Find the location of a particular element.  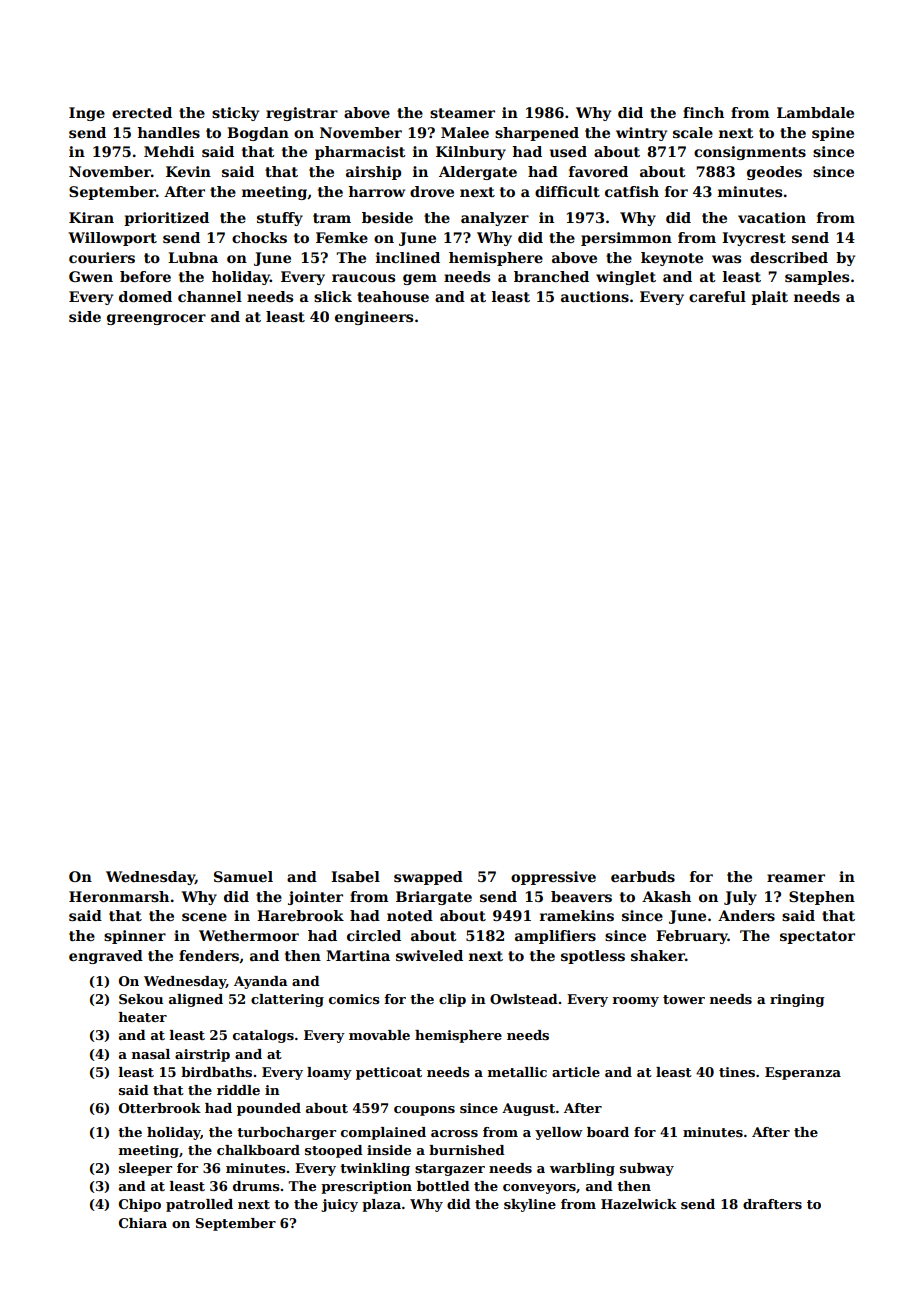

oppressive is located at coordinates (553, 878).
